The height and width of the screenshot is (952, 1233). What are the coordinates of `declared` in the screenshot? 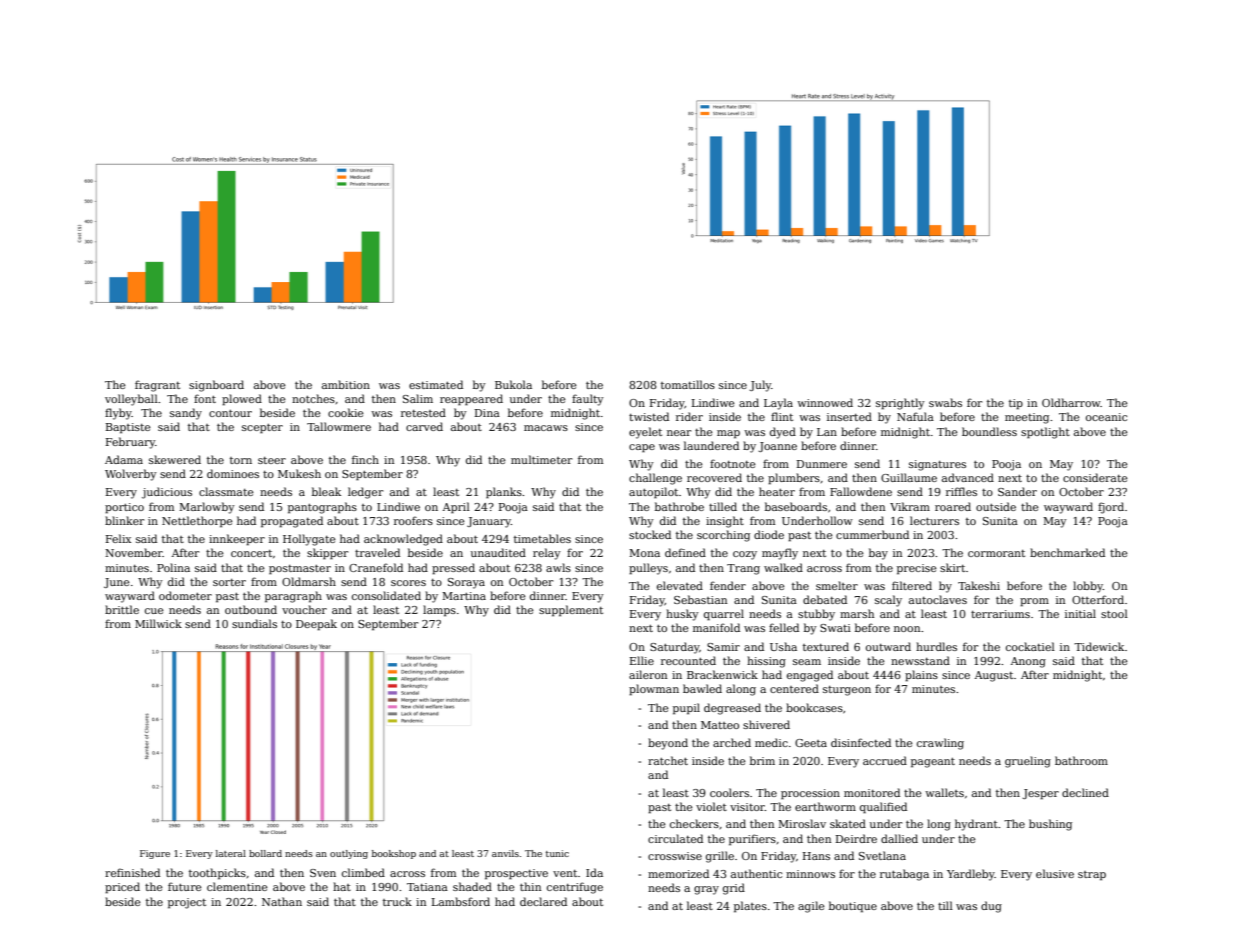 It's located at (543, 901).
